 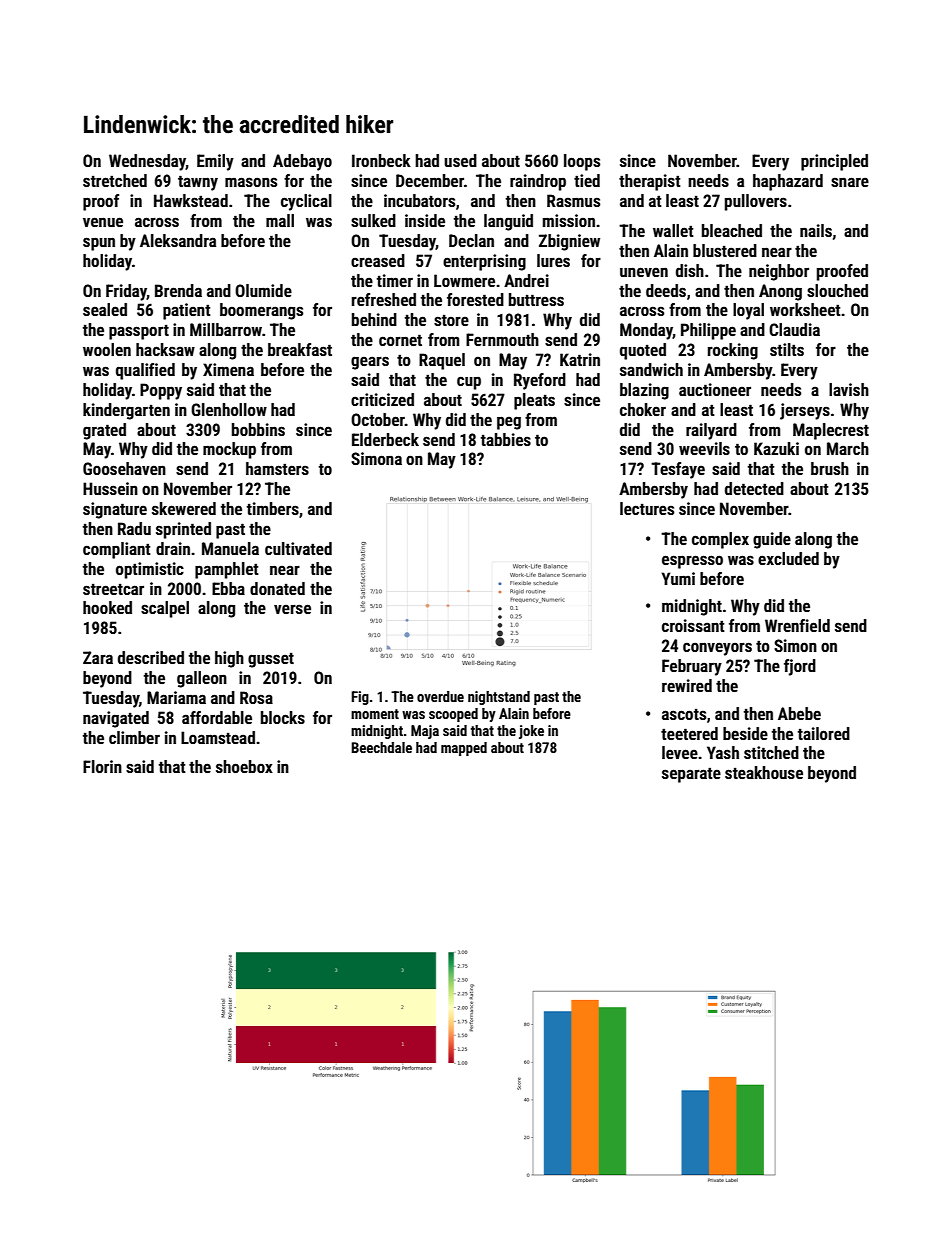 What do you see at coordinates (850, 182) in the screenshot?
I see `snare` at bounding box center [850, 182].
